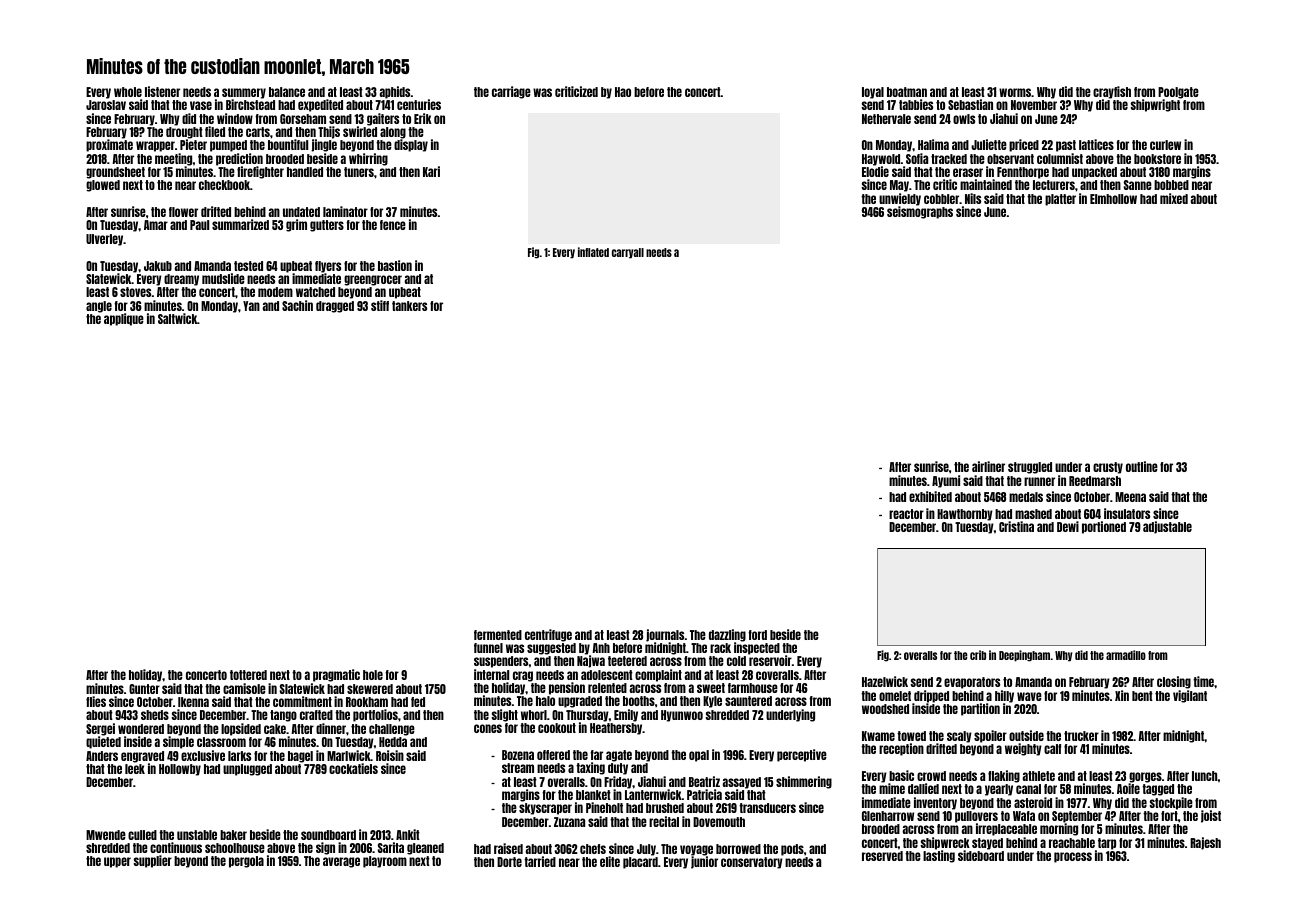 This screenshot has width=1308, height=924. What do you see at coordinates (752, 863) in the screenshot?
I see `conservatory` at bounding box center [752, 863].
